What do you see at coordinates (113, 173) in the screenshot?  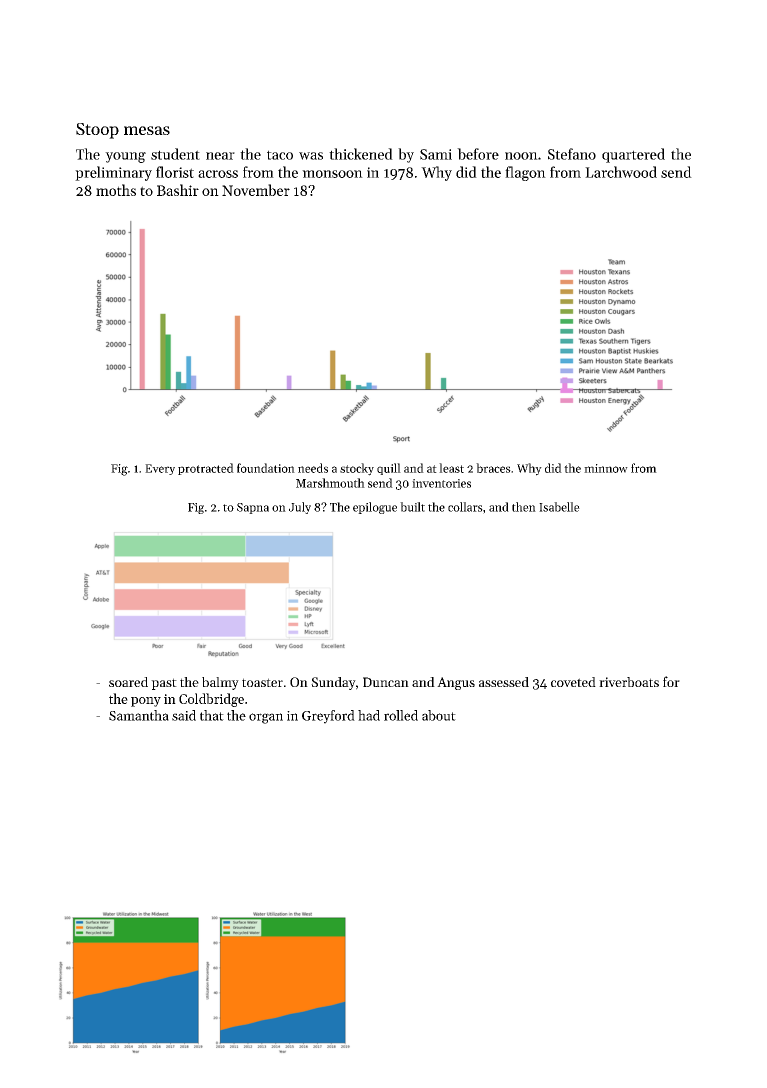 I see `preliminary` at bounding box center [113, 173].
